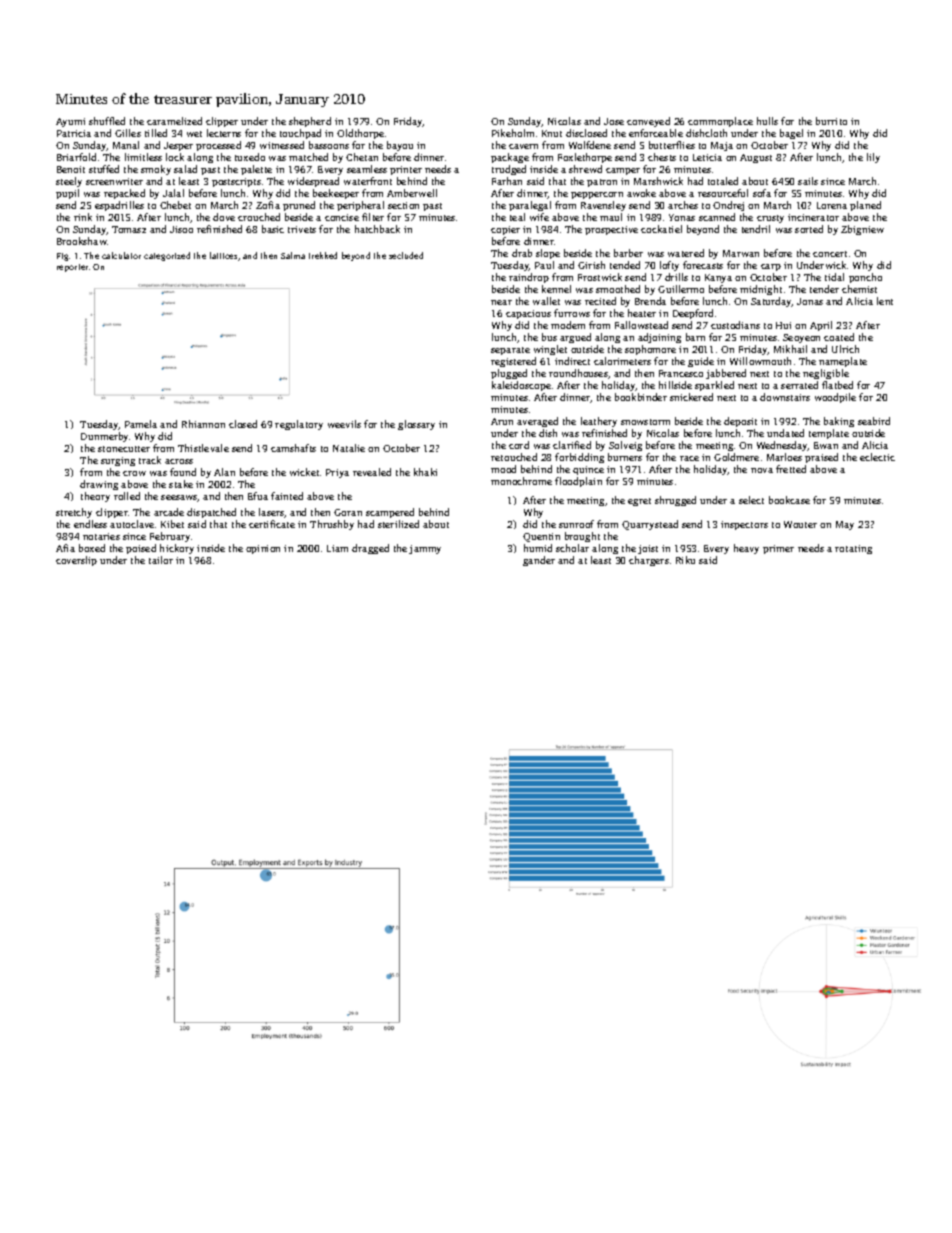  Describe the element at coordinates (83, 217) in the image. I see `rink` at that location.
